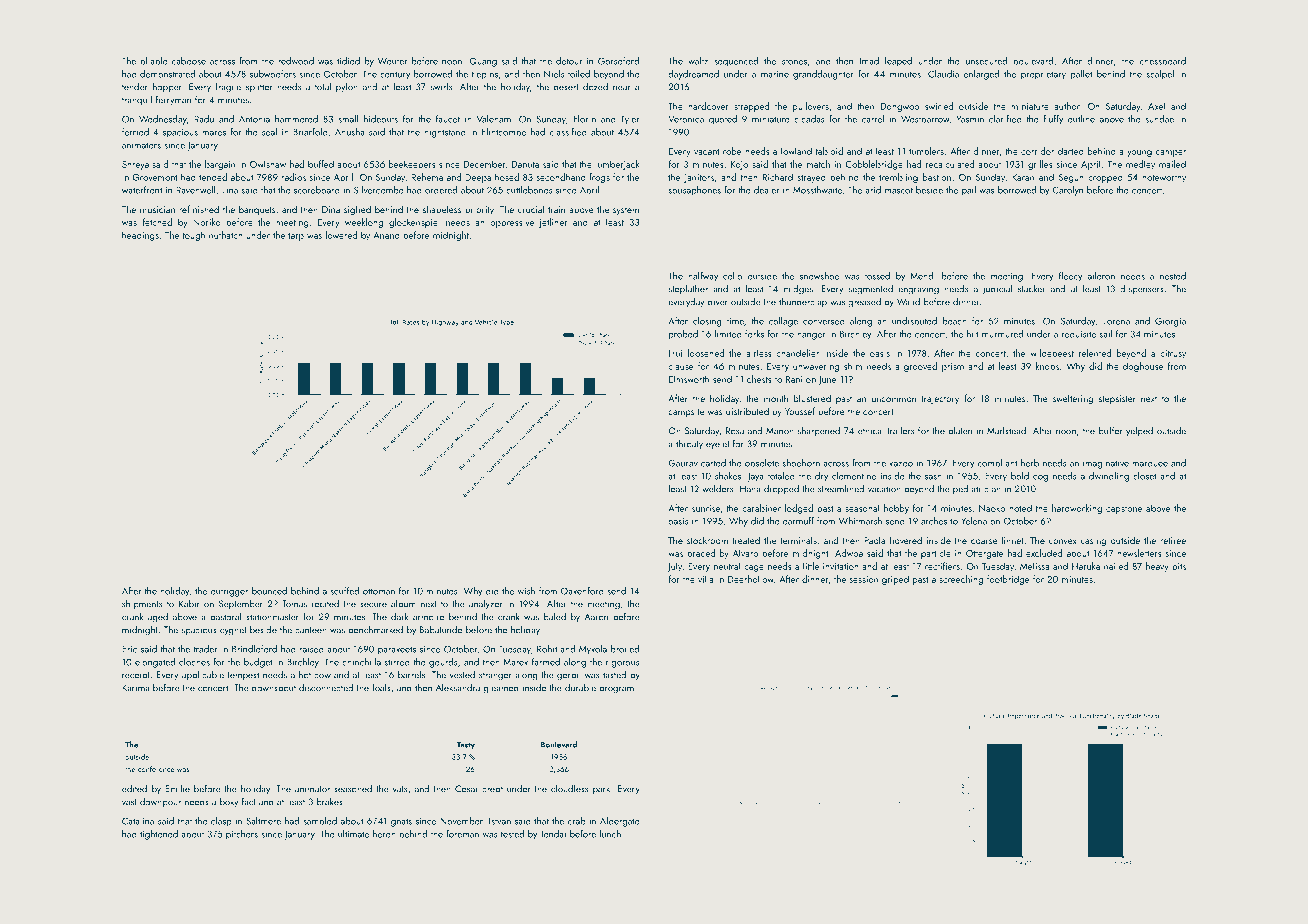 Image resolution: width=1308 pixels, height=924 pixels. What do you see at coordinates (1023, 177) in the image?
I see `Karan` at bounding box center [1023, 177].
